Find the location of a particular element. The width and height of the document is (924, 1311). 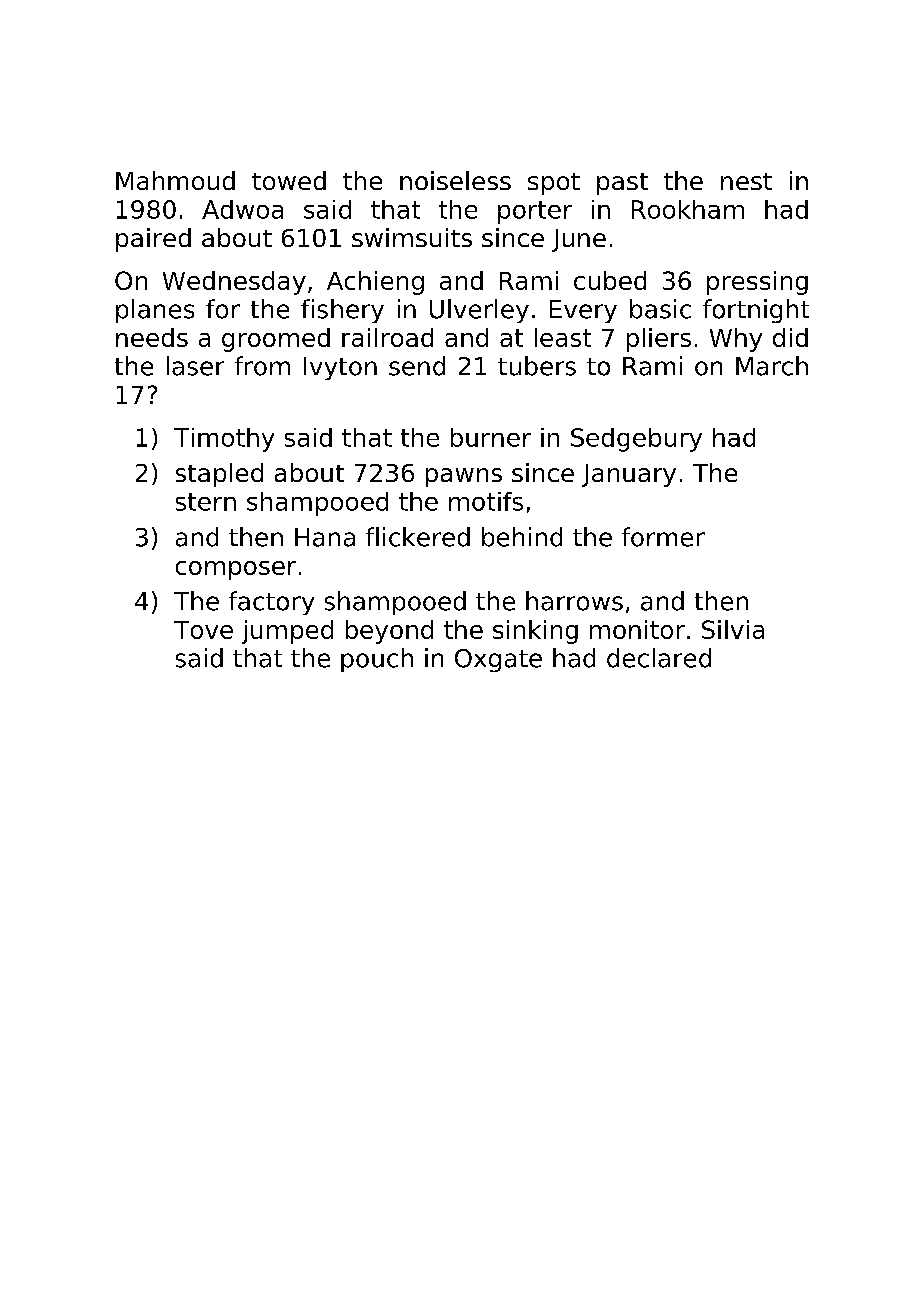

motifs is located at coordinates (486, 501).
